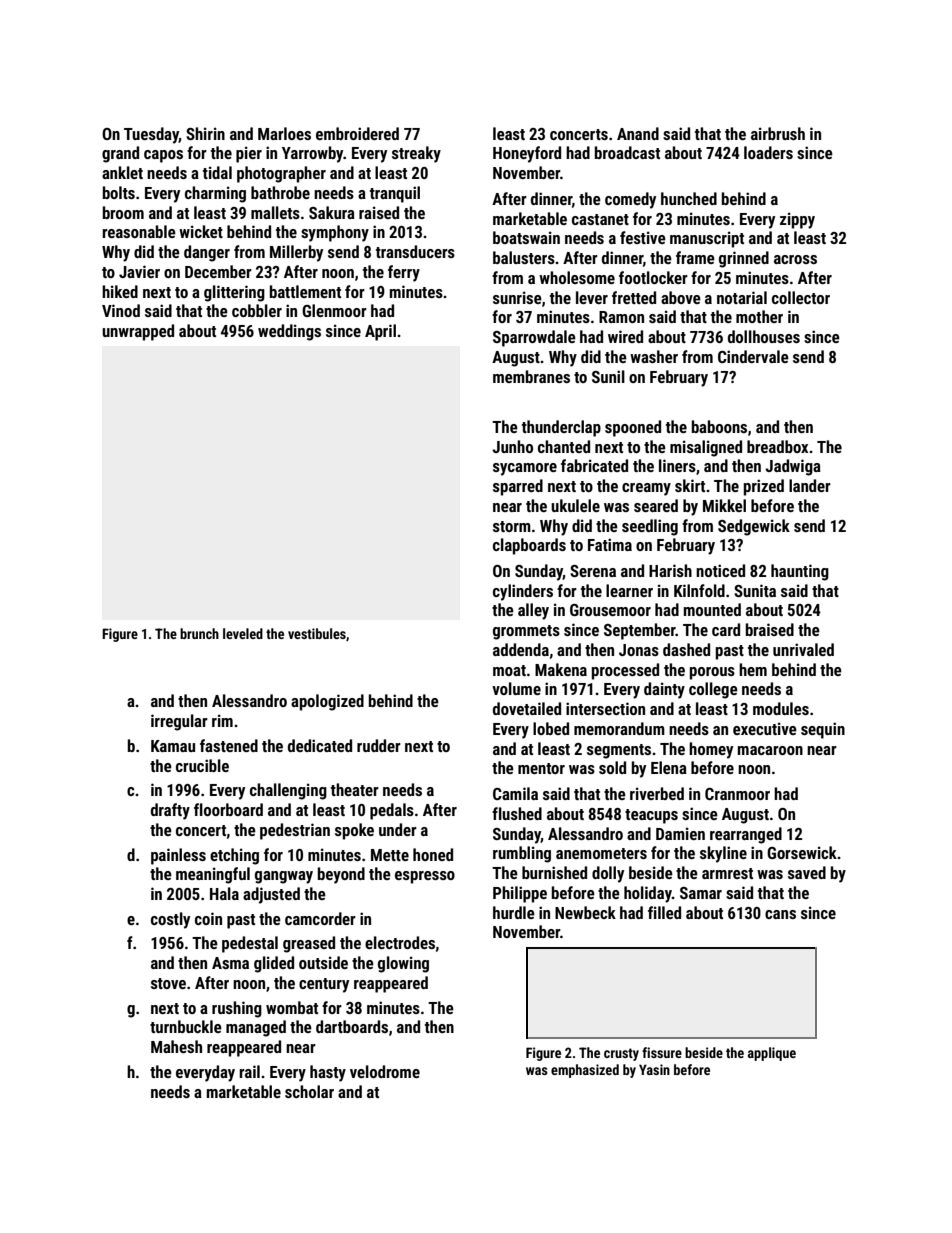  I want to click on storm, so click(512, 526).
